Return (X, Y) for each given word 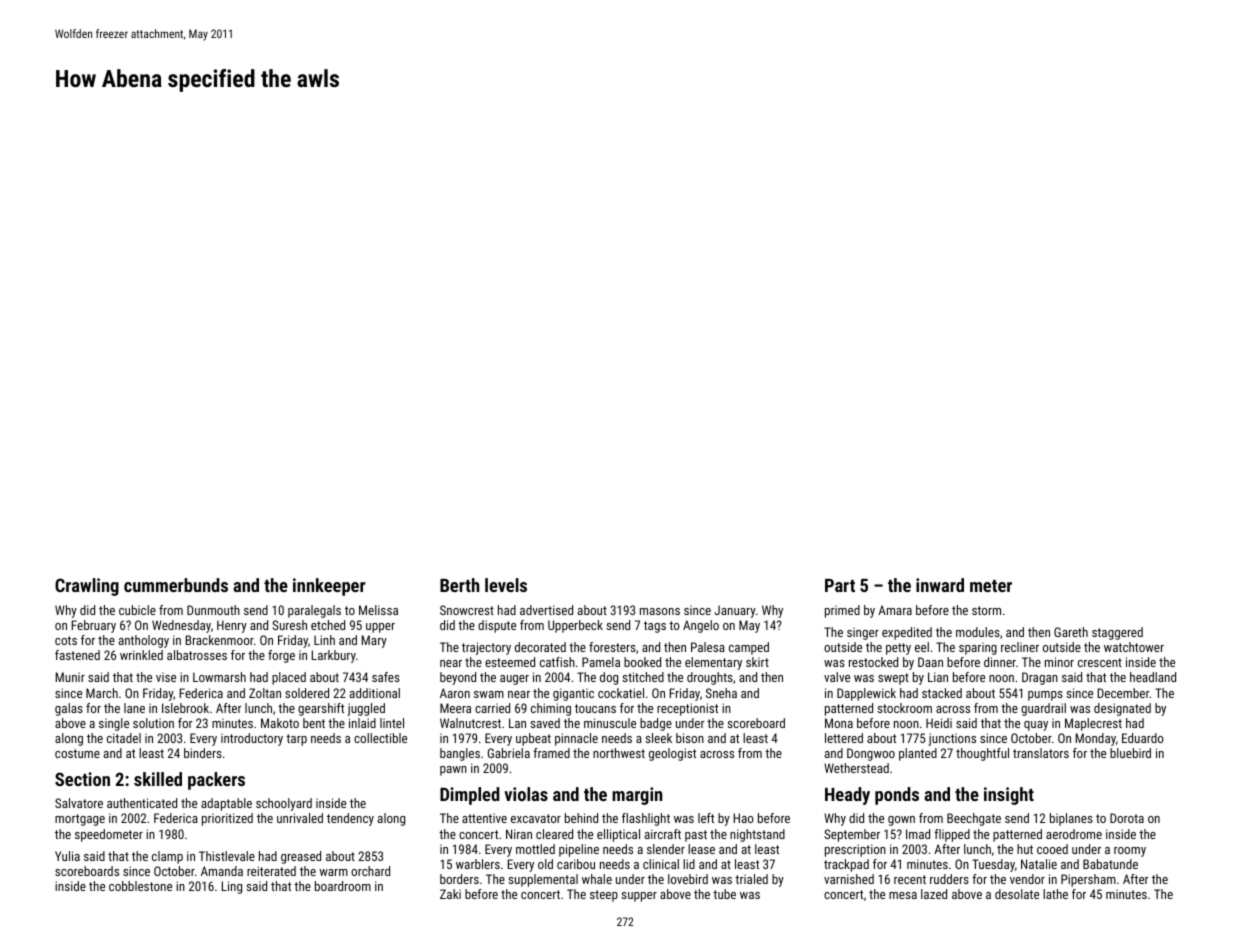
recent (910, 879)
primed (842, 611)
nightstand (757, 835)
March (102, 693)
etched (328, 625)
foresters (612, 647)
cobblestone (140, 886)
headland (1153, 677)
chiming (551, 709)
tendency (350, 819)
